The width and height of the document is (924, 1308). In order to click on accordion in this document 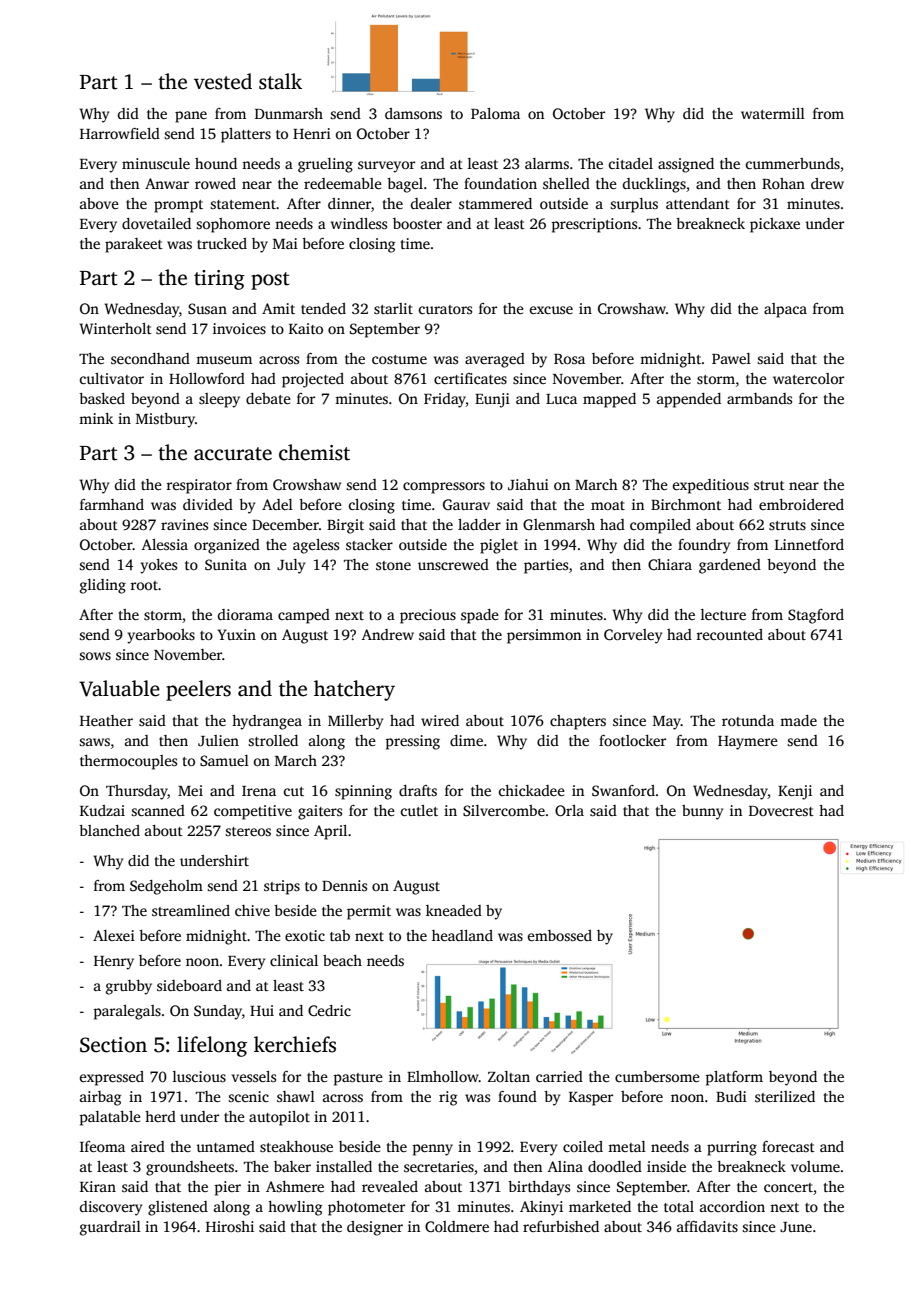, I will do `click(732, 1206)`.
